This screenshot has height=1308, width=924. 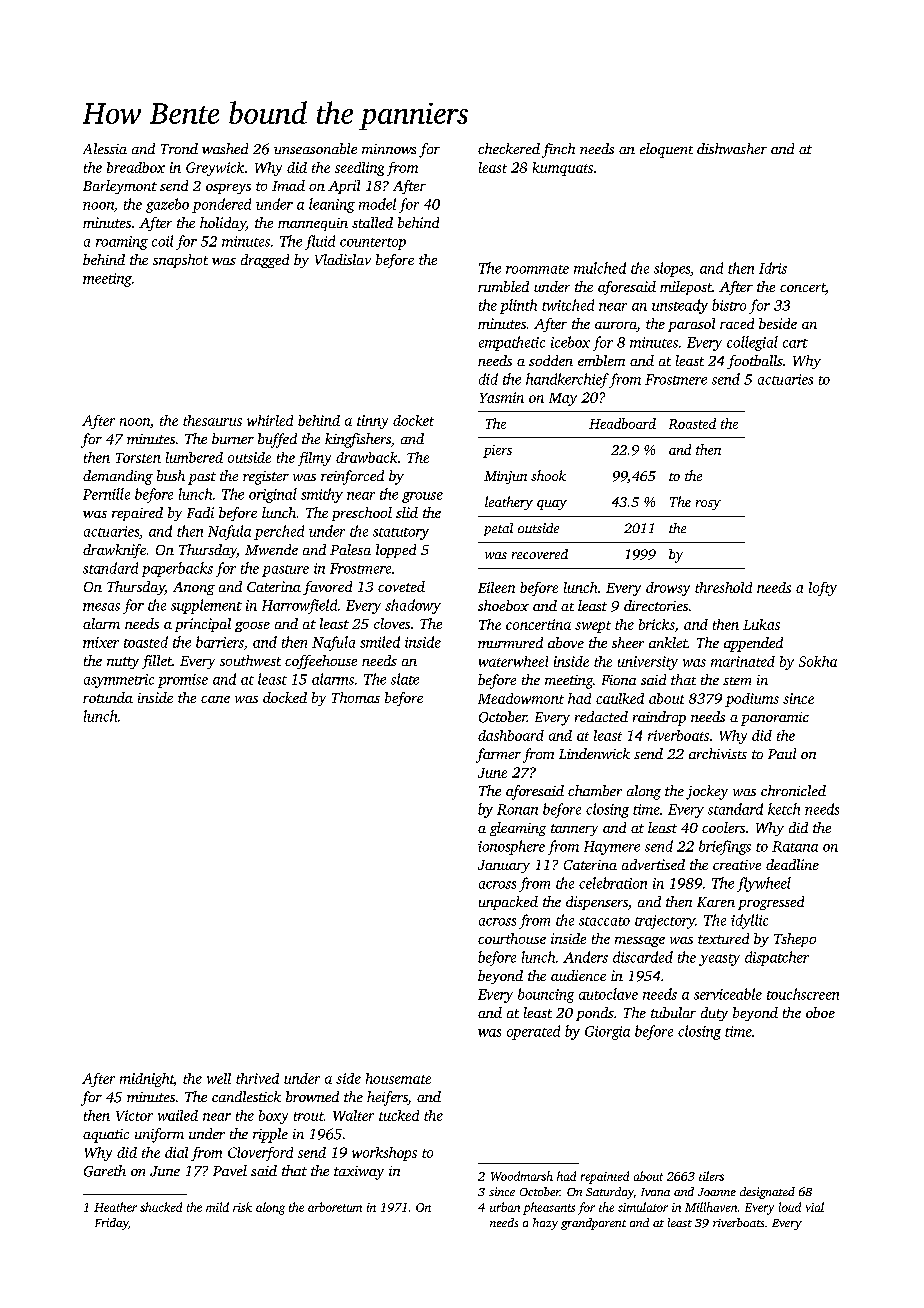 I want to click on Friday, so click(x=111, y=1224).
